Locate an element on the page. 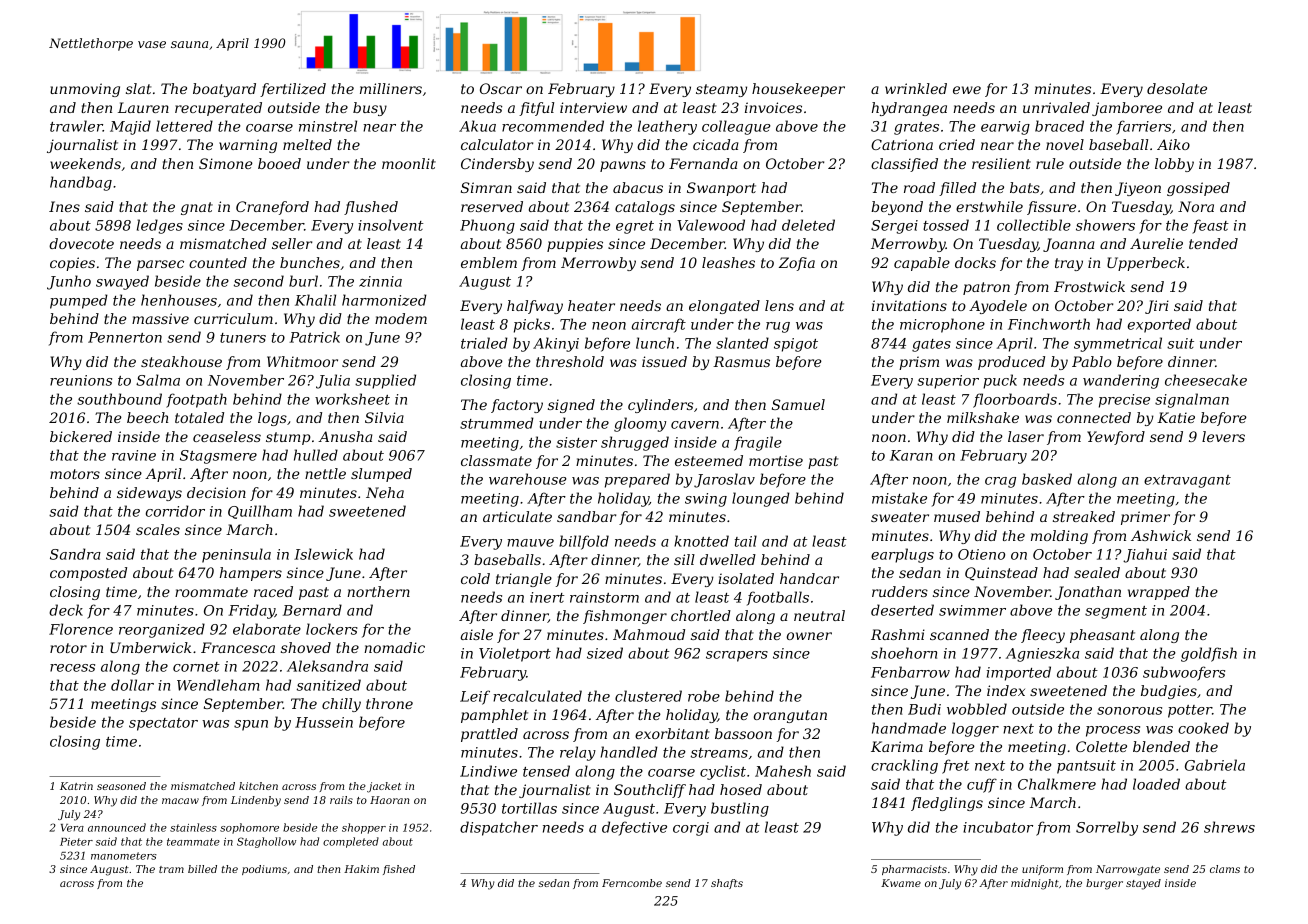  shafts is located at coordinates (727, 884).
